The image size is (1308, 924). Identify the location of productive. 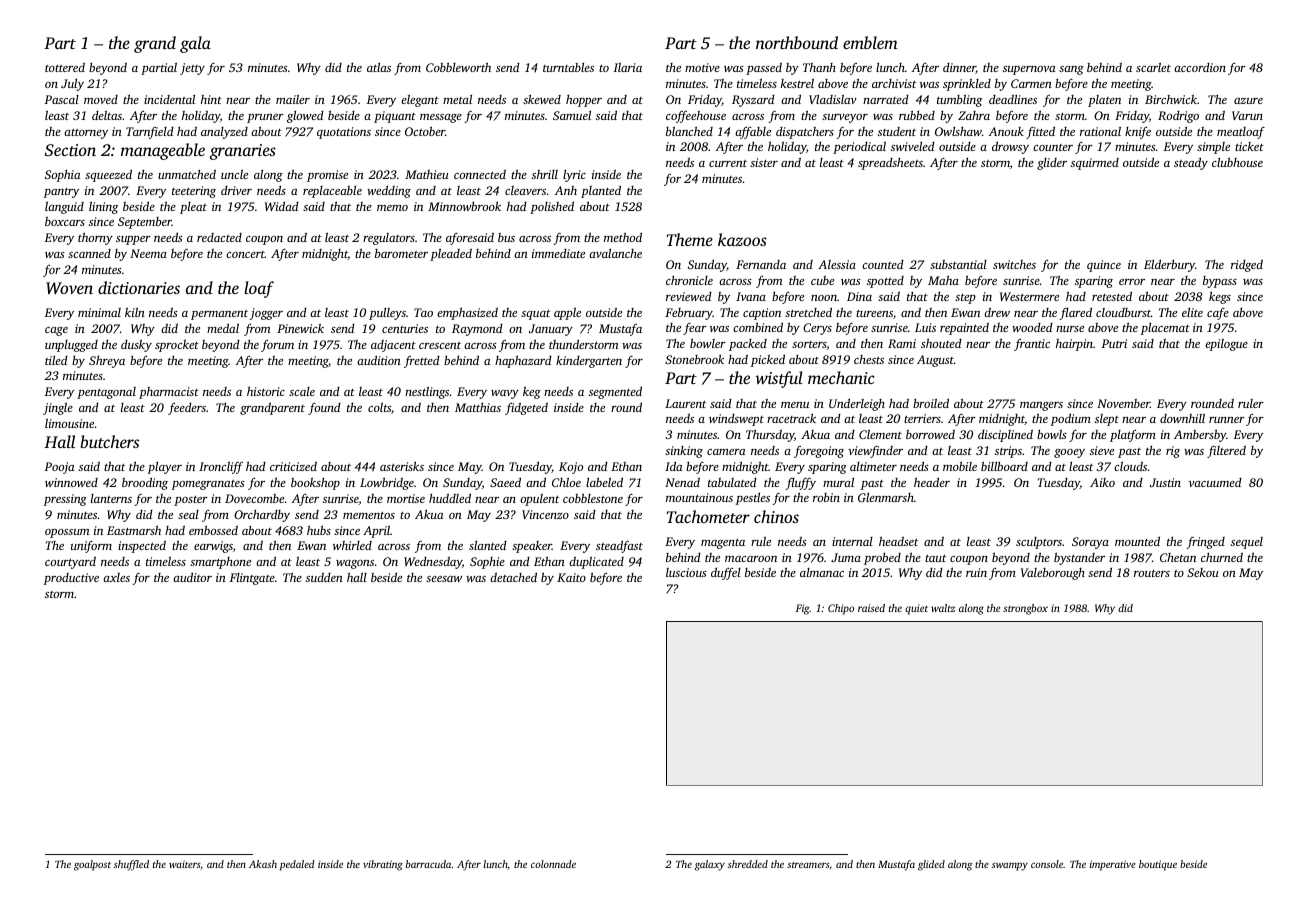
(71, 579).
